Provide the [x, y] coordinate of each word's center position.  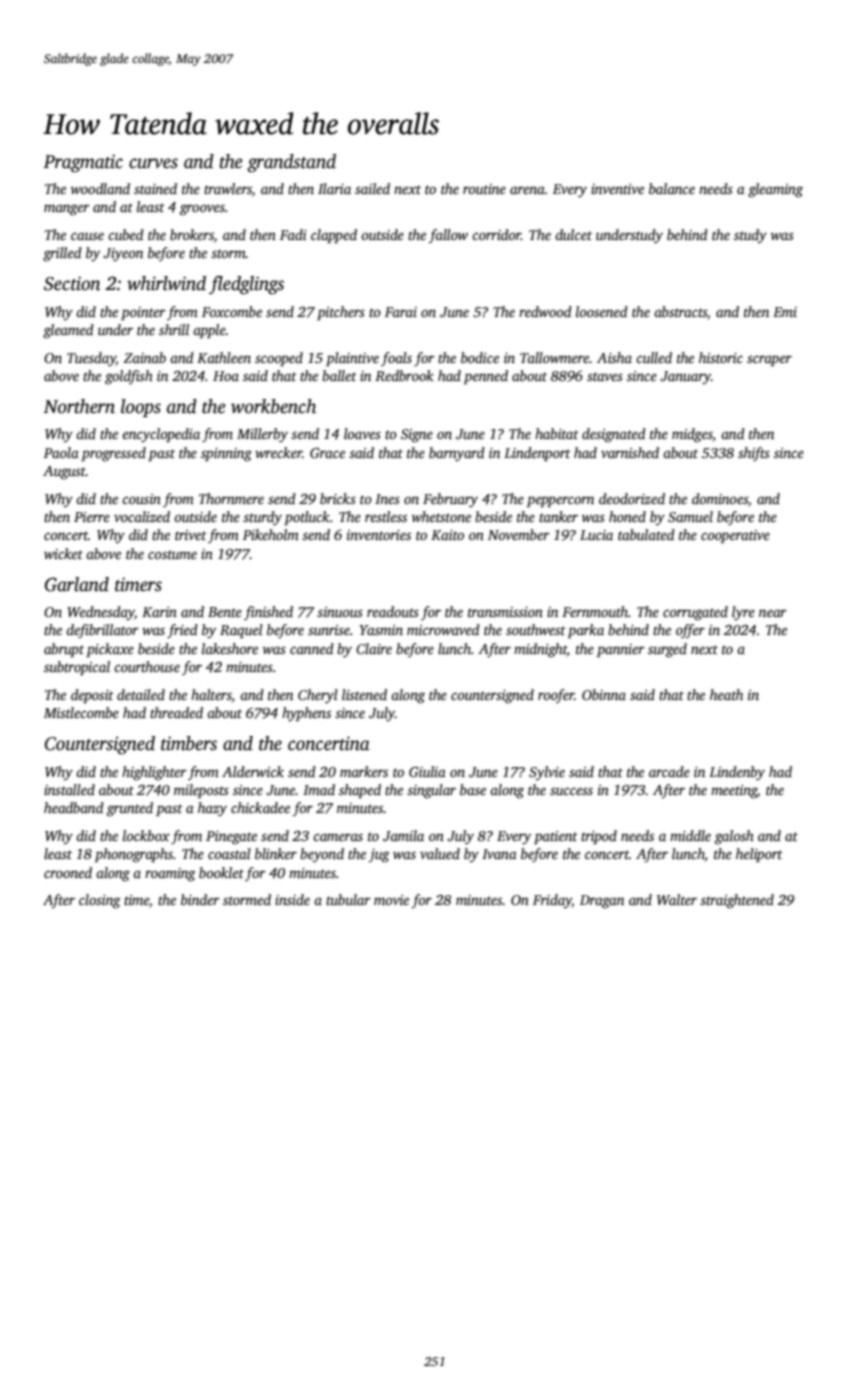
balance [672, 188]
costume [172, 554]
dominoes [720, 498]
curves [153, 163]
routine [484, 189]
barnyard [457, 454]
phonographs [134, 855]
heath [726, 694]
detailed [141, 694]
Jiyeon [123, 255]
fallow [448, 236]
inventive [617, 189]
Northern [79, 406]
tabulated [646, 534]
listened [364, 694]
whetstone [441, 516]
